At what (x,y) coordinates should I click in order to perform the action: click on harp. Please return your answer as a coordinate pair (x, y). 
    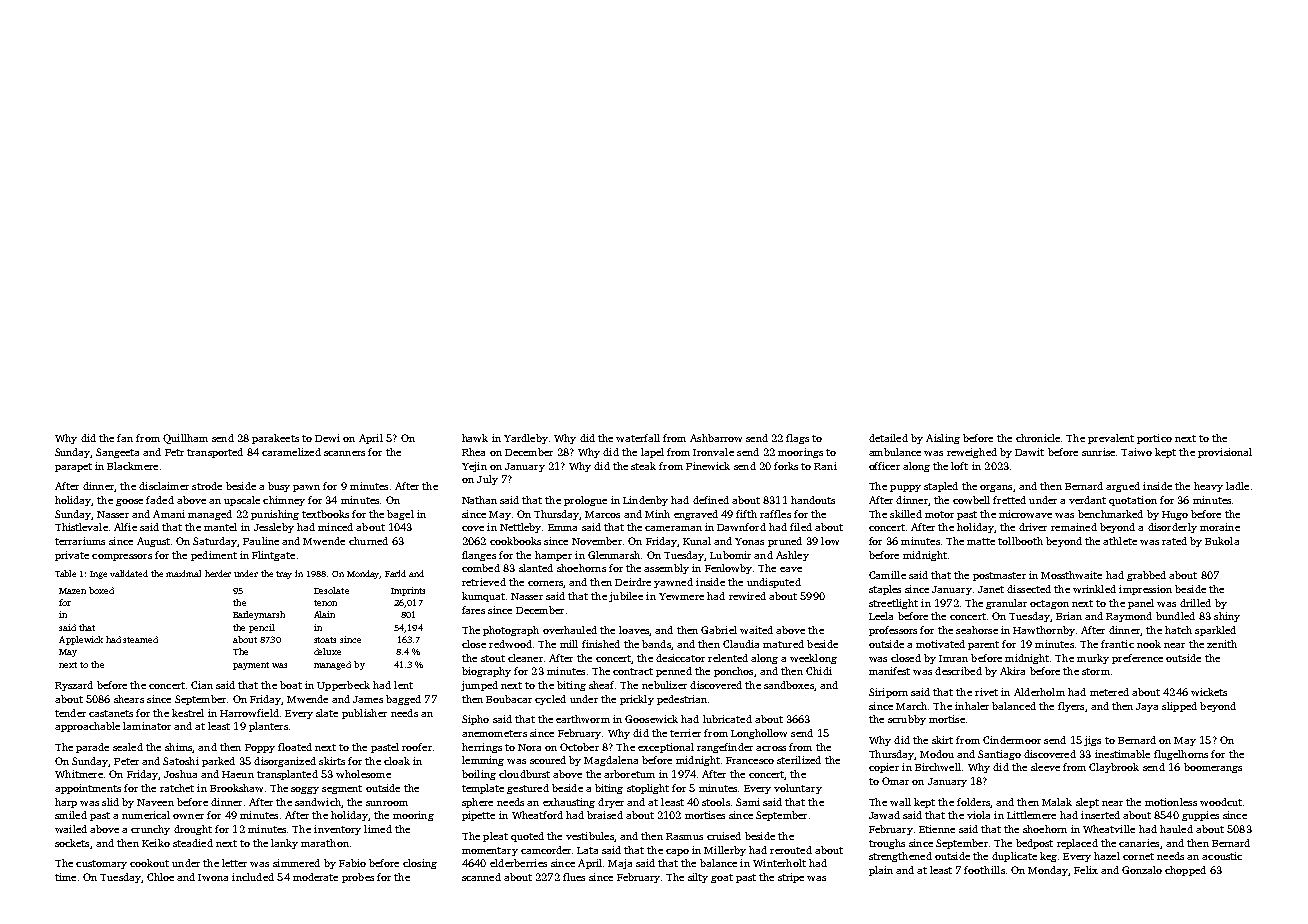
    Looking at the image, I should click on (66, 803).
